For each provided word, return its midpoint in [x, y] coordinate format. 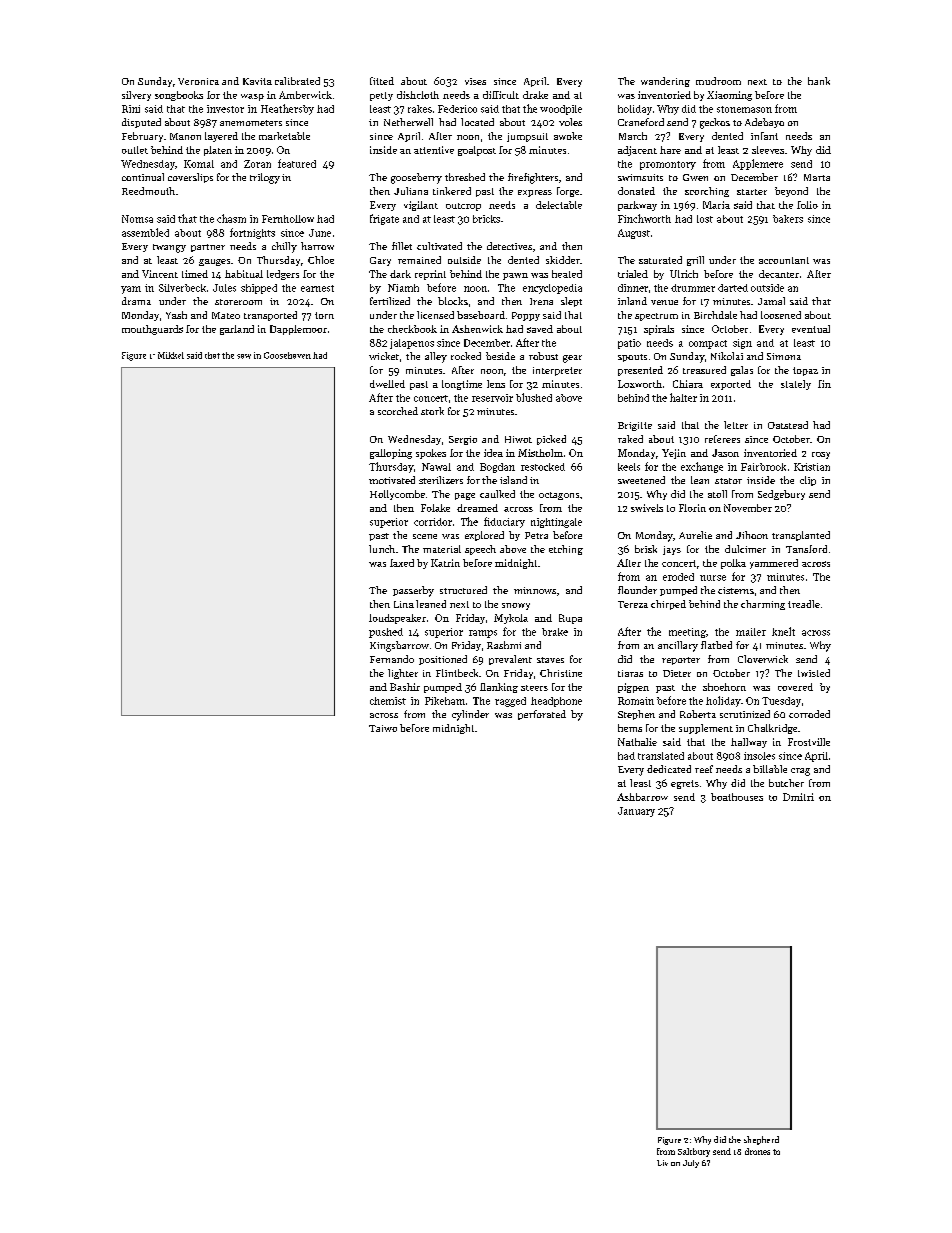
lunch [382, 549]
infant [764, 136]
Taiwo [383, 728]
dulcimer [745, 549]
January [636, 812]
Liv [662, 1163]
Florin [692, 508]
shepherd [761, 1140]
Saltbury [694, 1152]
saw [244, 356]
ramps [483, 634]
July [691, 1164]
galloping [391, 454]
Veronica [198, 81]
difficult [501, 95]
